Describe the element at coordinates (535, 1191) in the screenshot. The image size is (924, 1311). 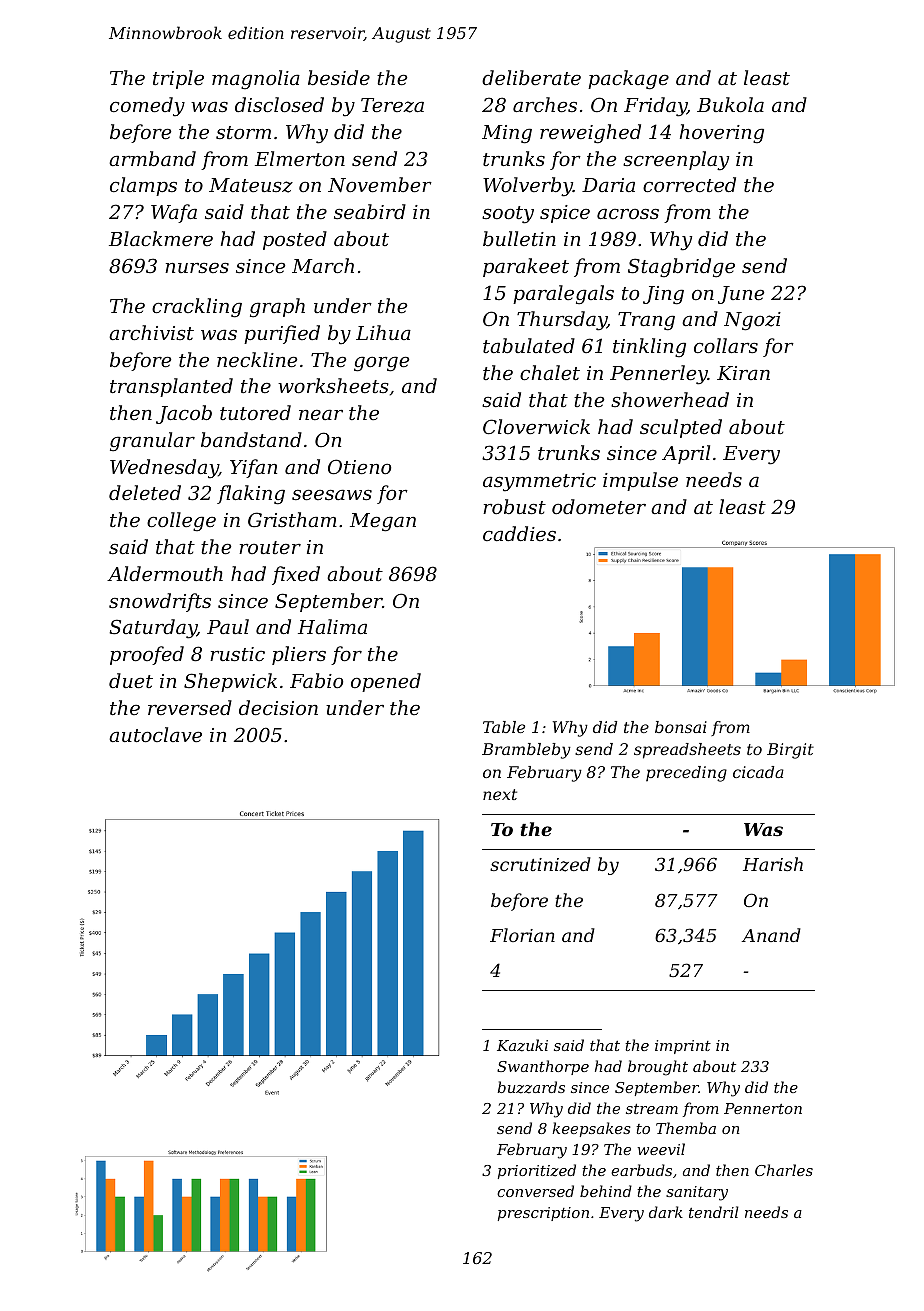
I see `conversed` at that location.
